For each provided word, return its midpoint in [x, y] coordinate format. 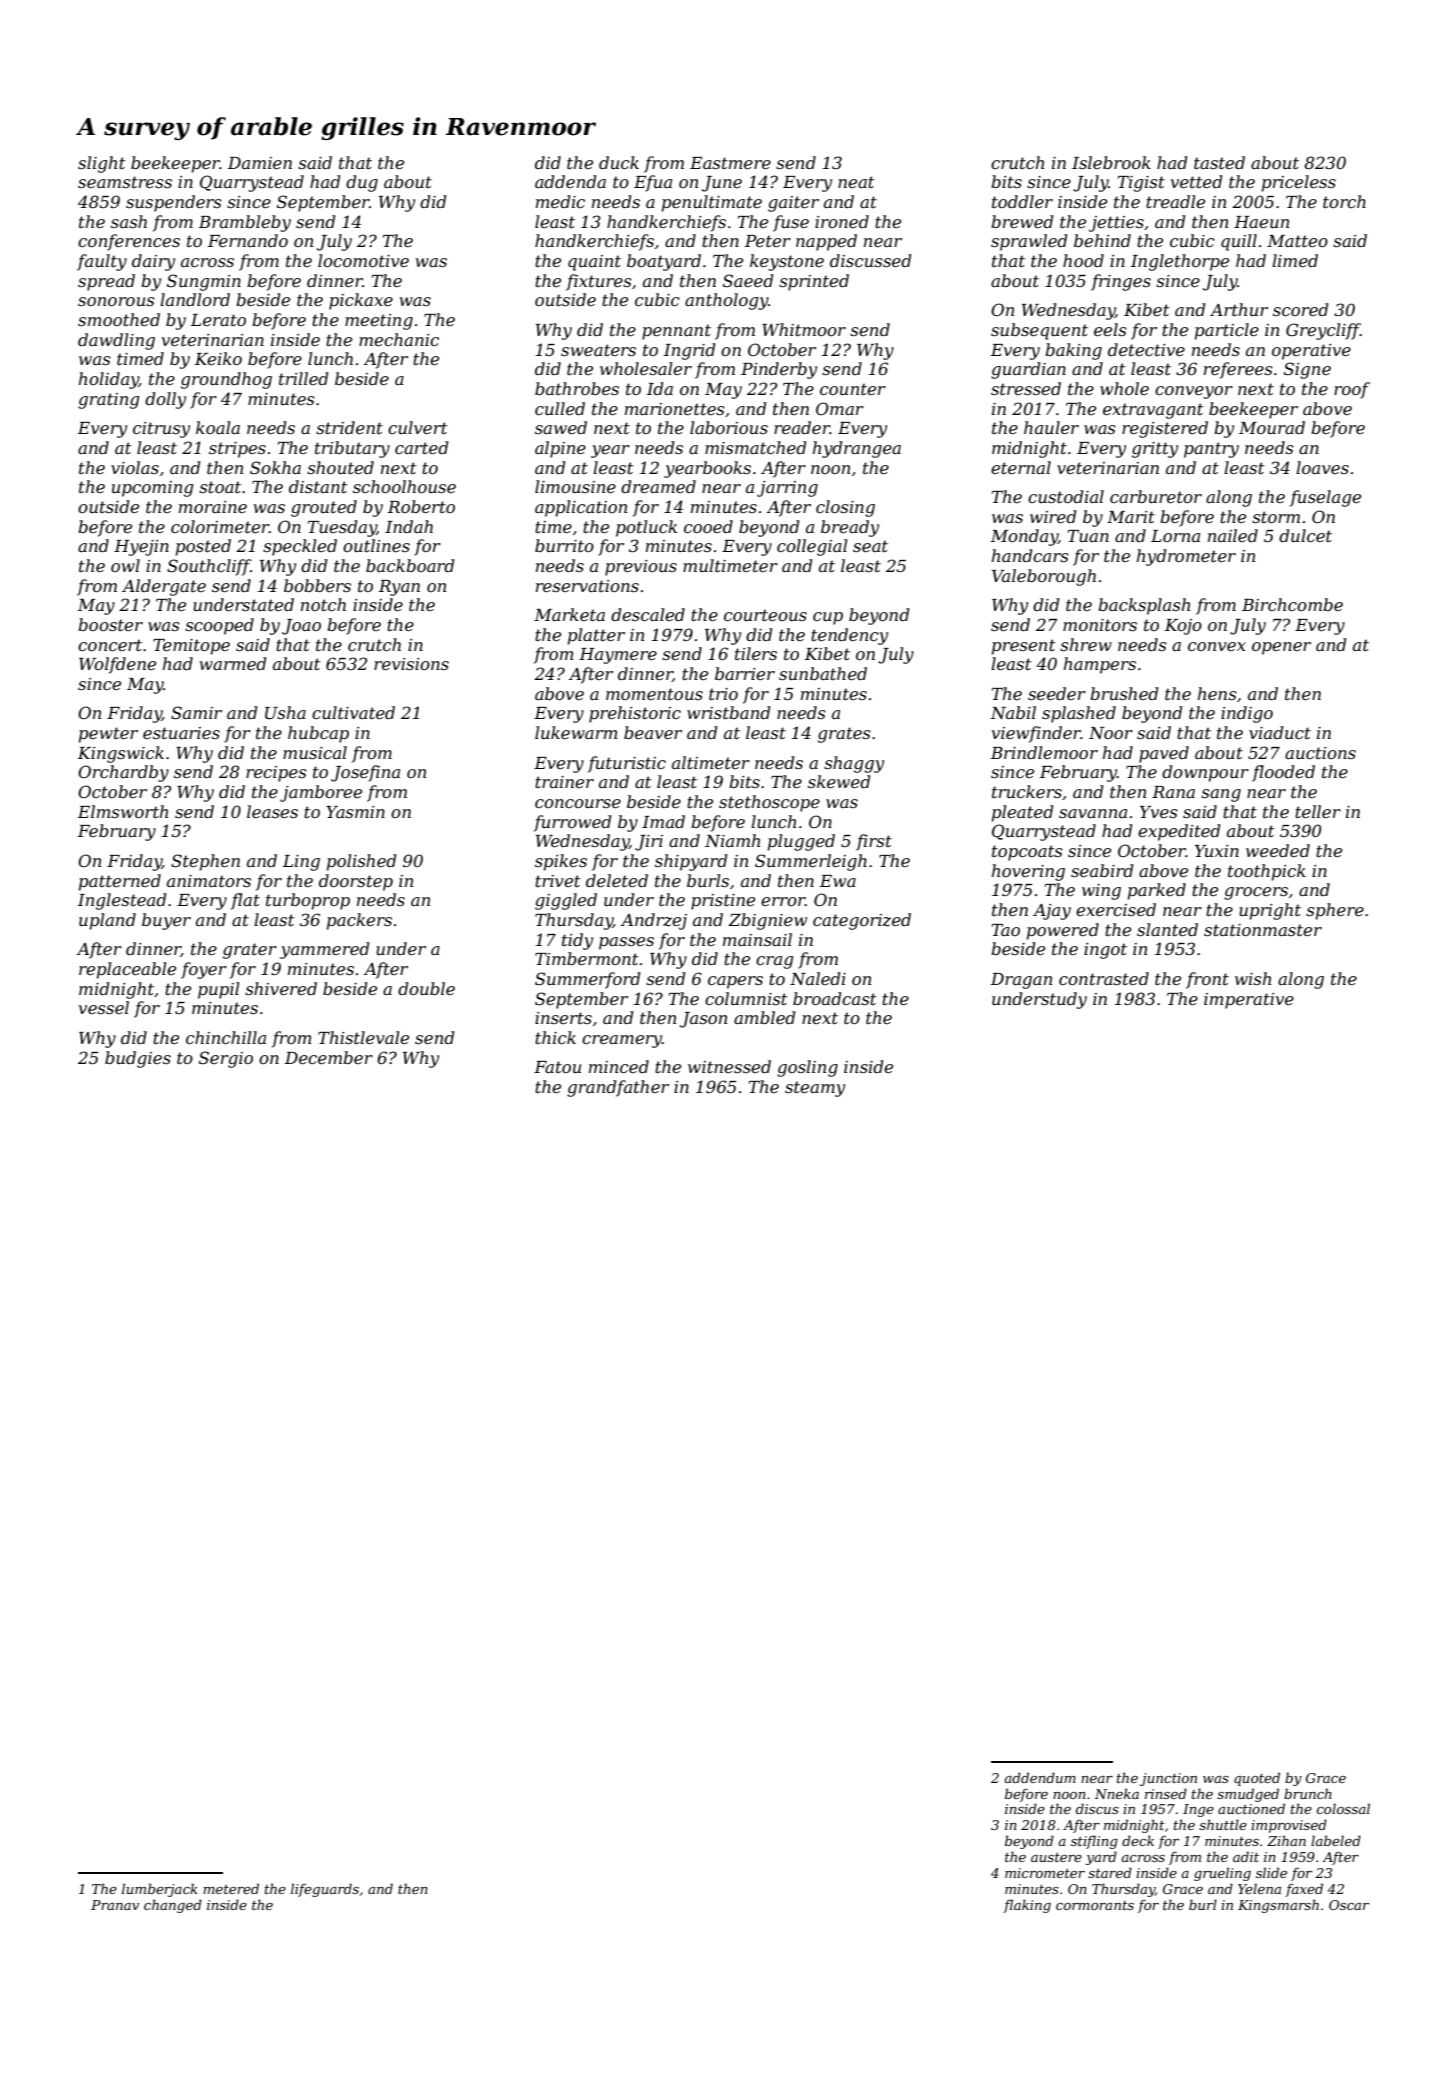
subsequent [1039, 331]
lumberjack [160, 1890]
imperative [1249, 1001]
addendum [1040, 1777]
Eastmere [730, 163]
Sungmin [204, 282]
